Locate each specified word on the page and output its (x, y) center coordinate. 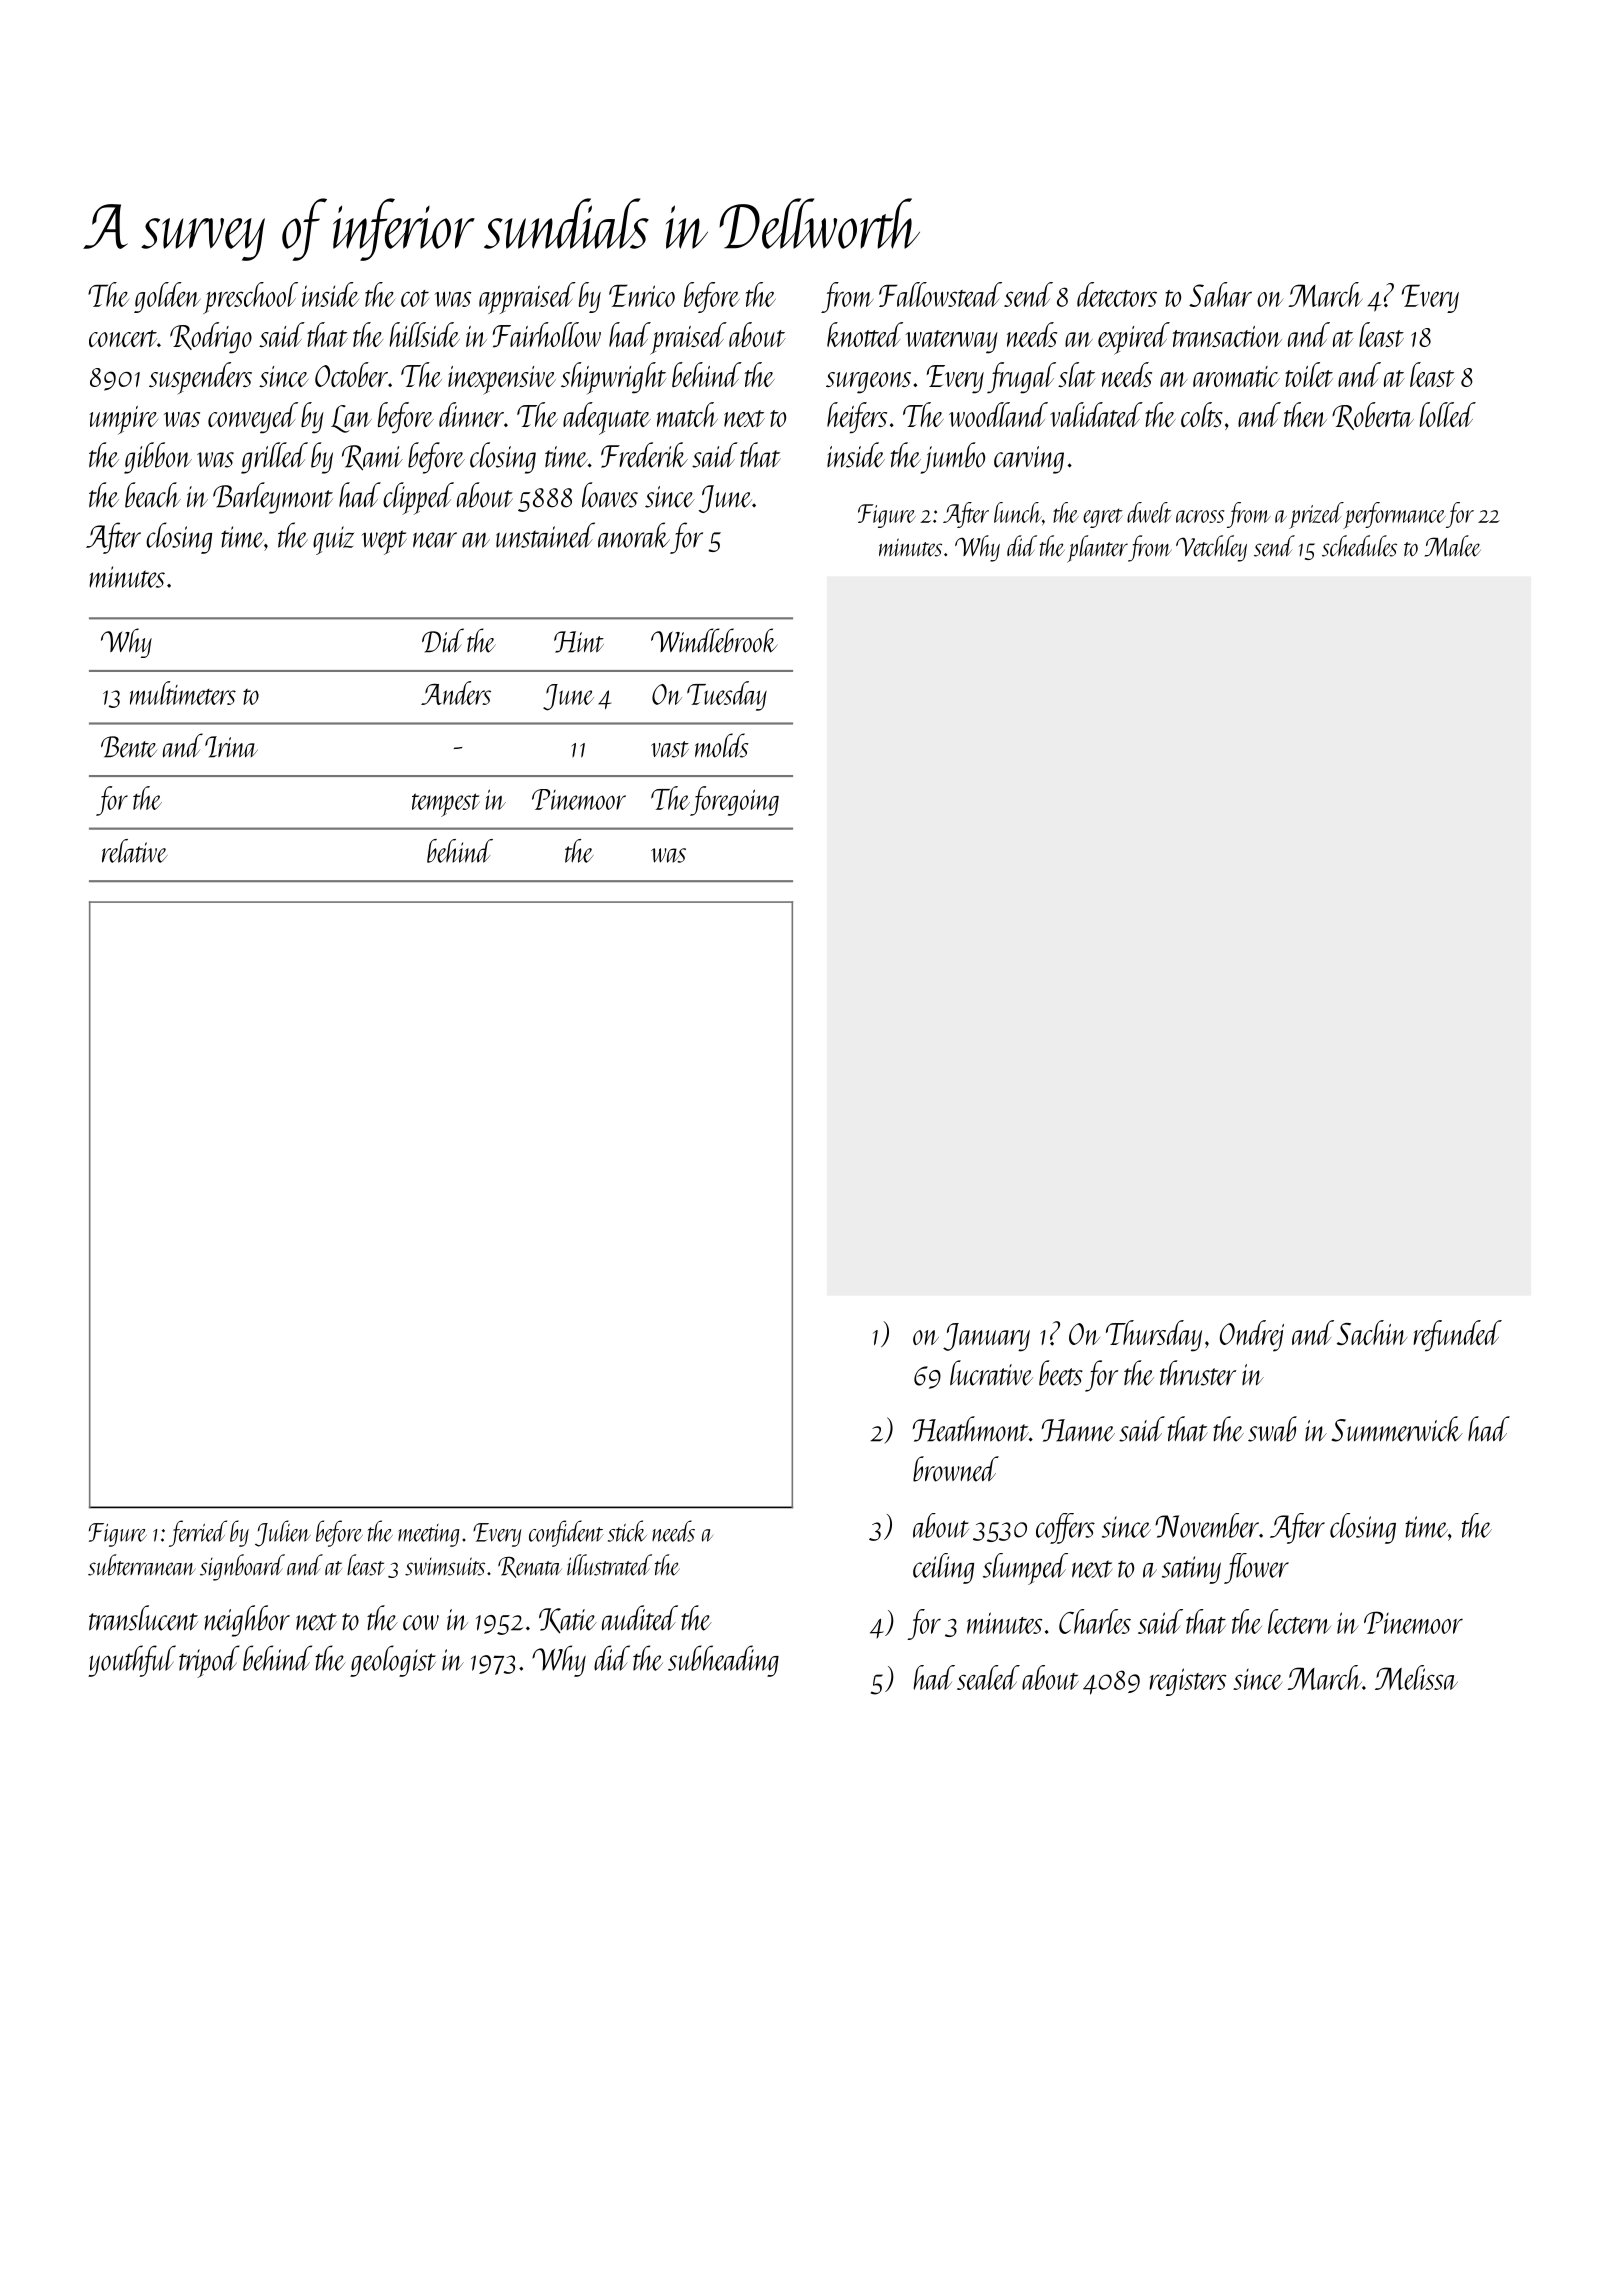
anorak (634, 535)
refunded (1457, 1335)
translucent (143, 1618)
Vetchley (1211, 548)
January (986, 1337)
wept (384, 542)
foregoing (734, 801)
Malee (1453, 546)
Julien (283, 1533)
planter (1097, 549)
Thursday (1154, 1336)
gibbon (158, 458)
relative (135, 851)
